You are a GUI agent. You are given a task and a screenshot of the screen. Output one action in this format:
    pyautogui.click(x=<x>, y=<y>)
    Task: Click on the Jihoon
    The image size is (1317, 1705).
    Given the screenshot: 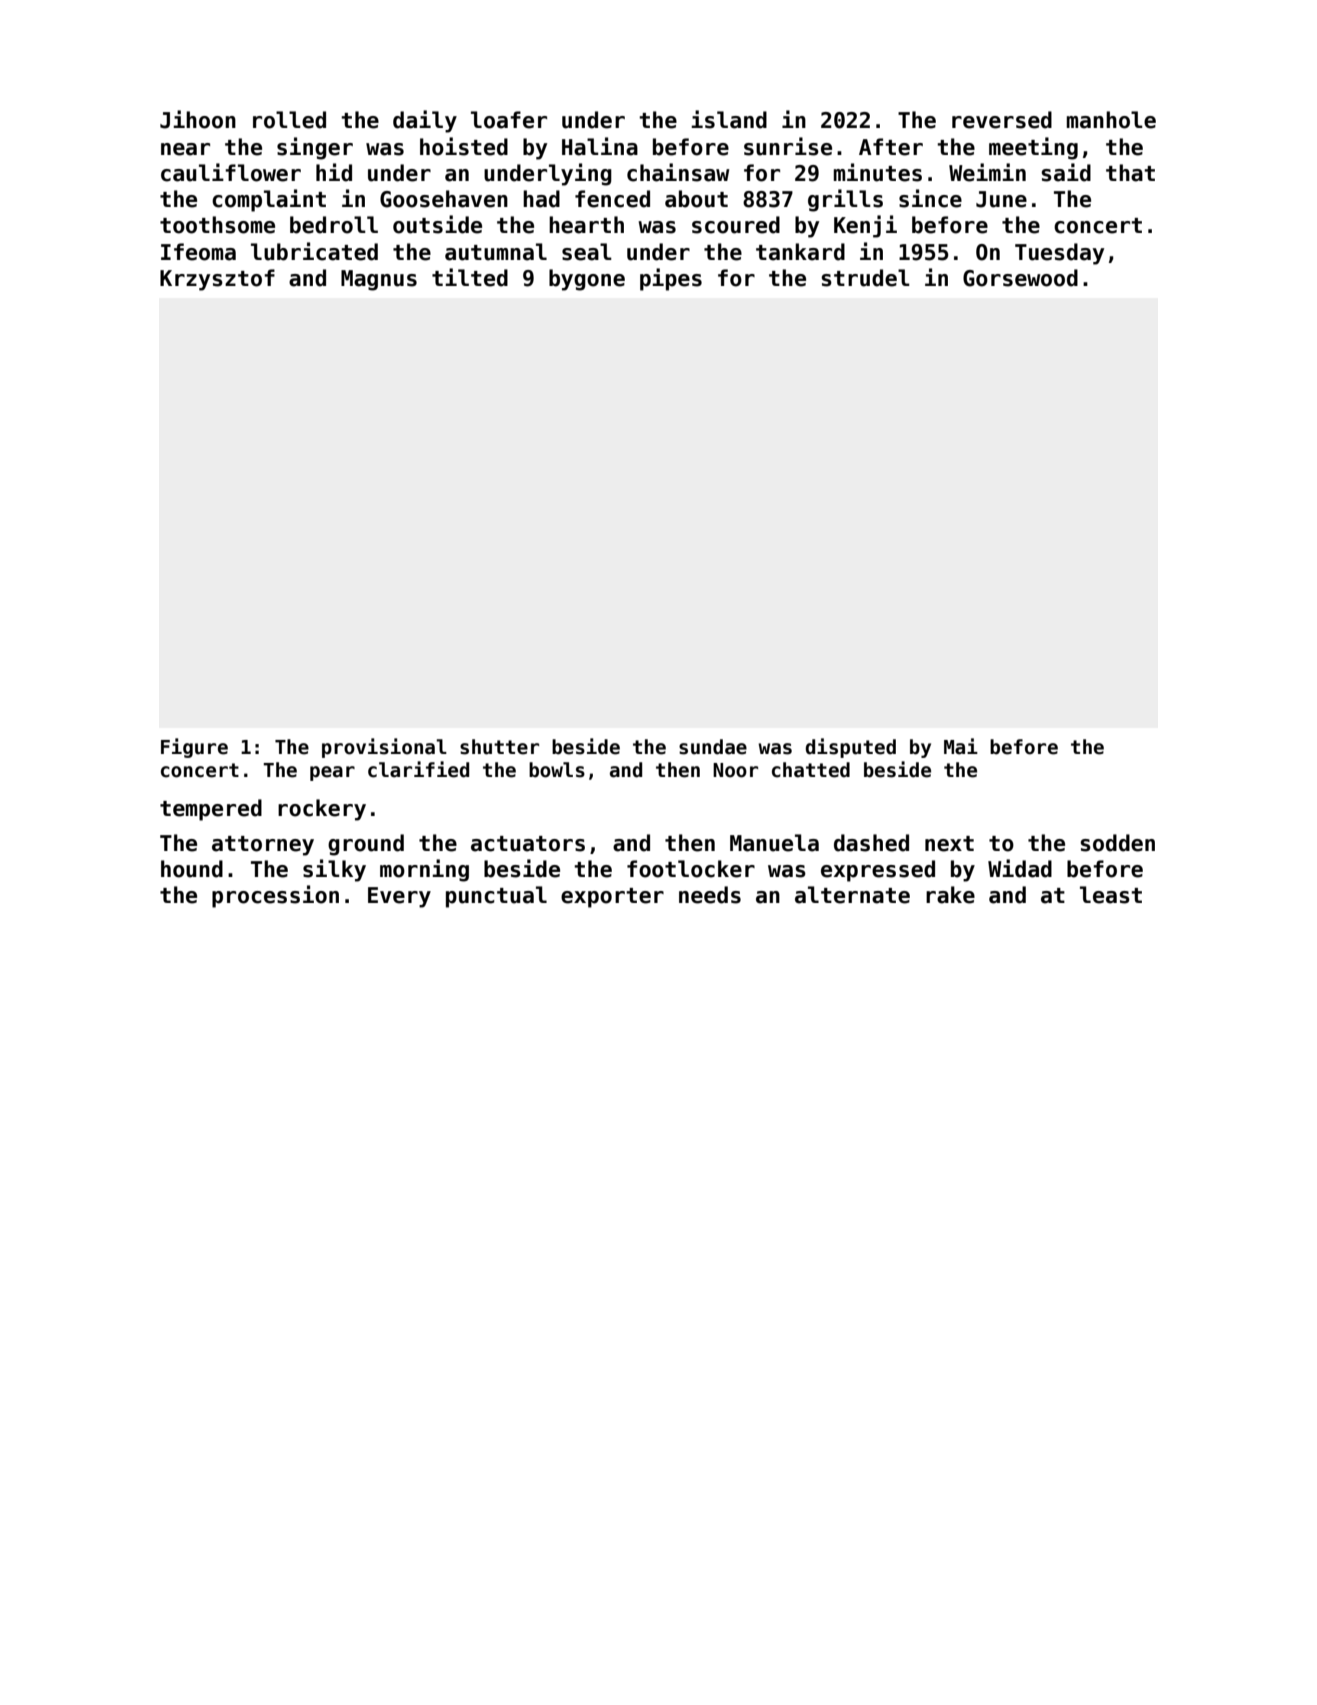 What is the action you would take?
    pyautogui.click(x=198, y=119)
